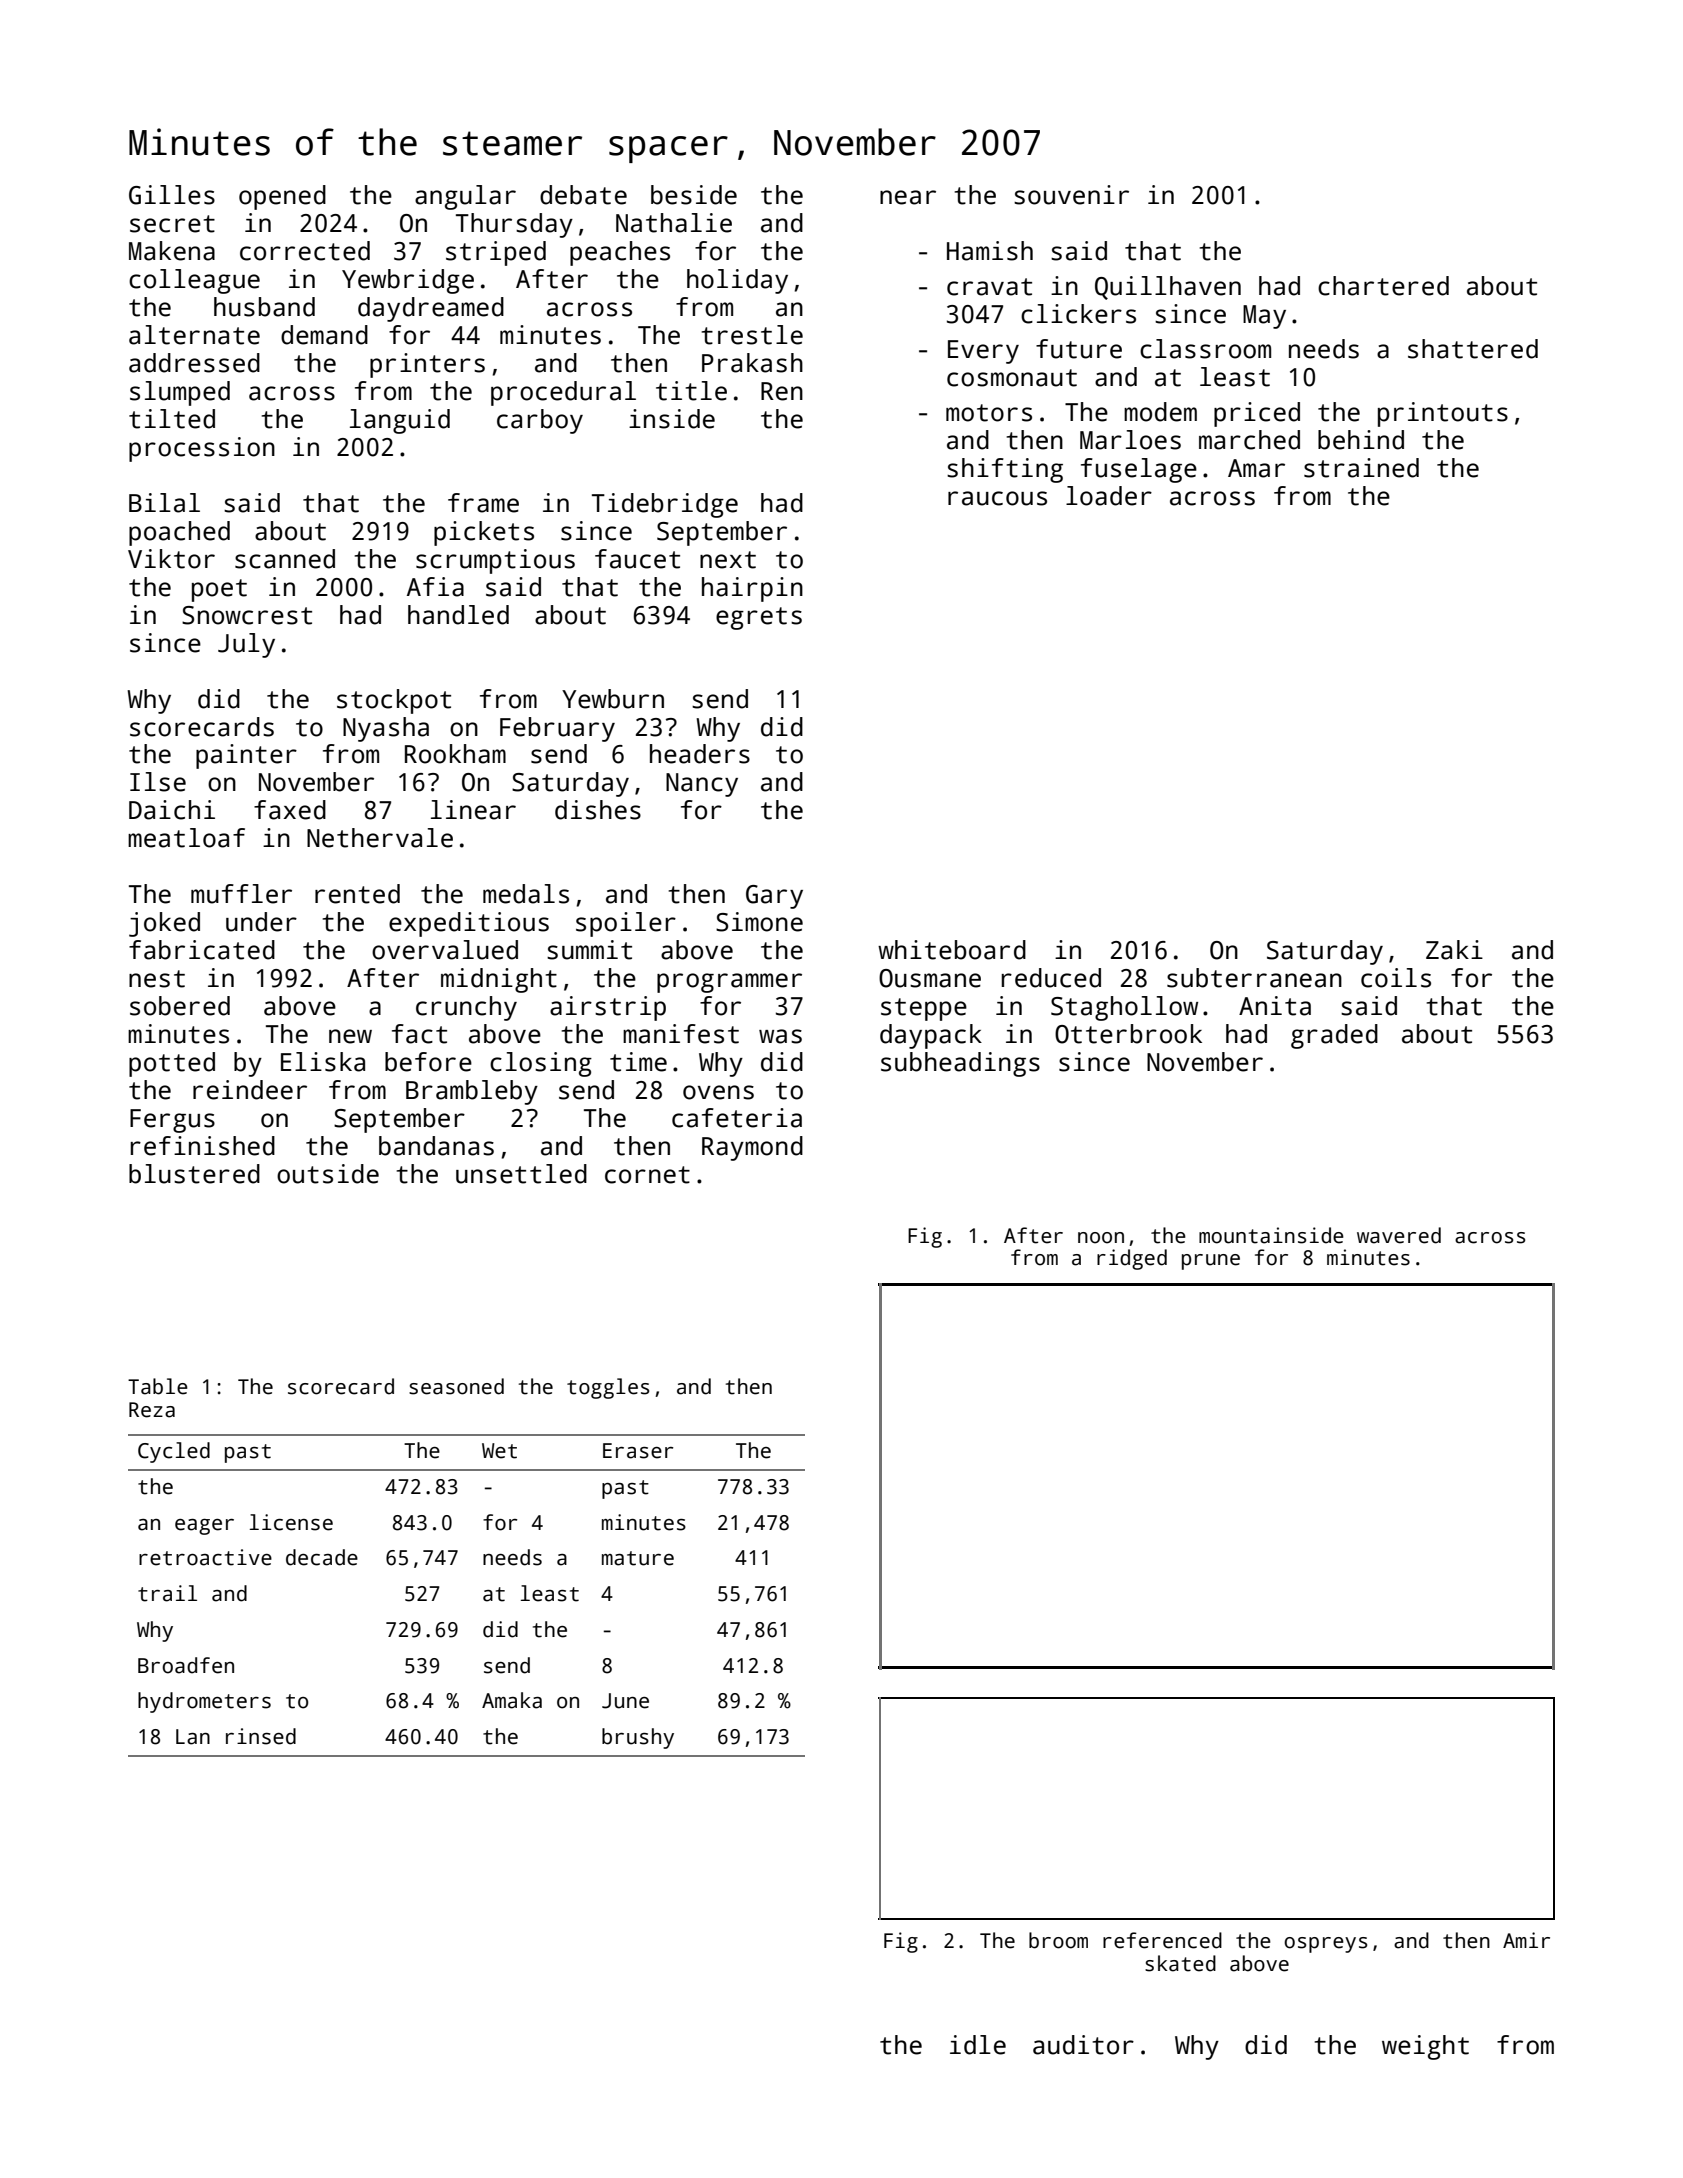  I want to click on Ilse, so click(158, 782).
